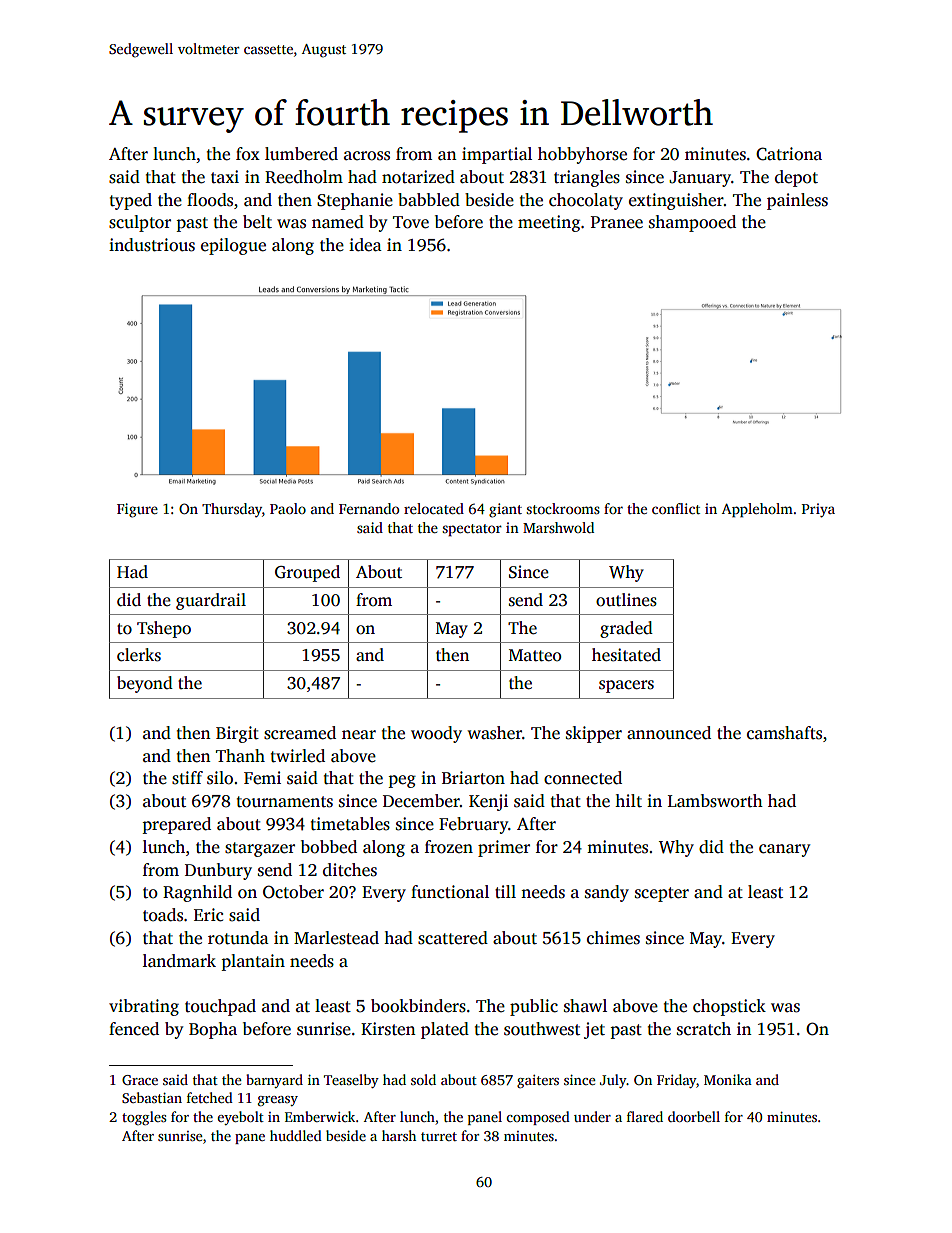 The image size is (952, 1233). What do you see at coordinates (676, 508) in the page?
I see `conflict` at bounding box center [676, 508].
